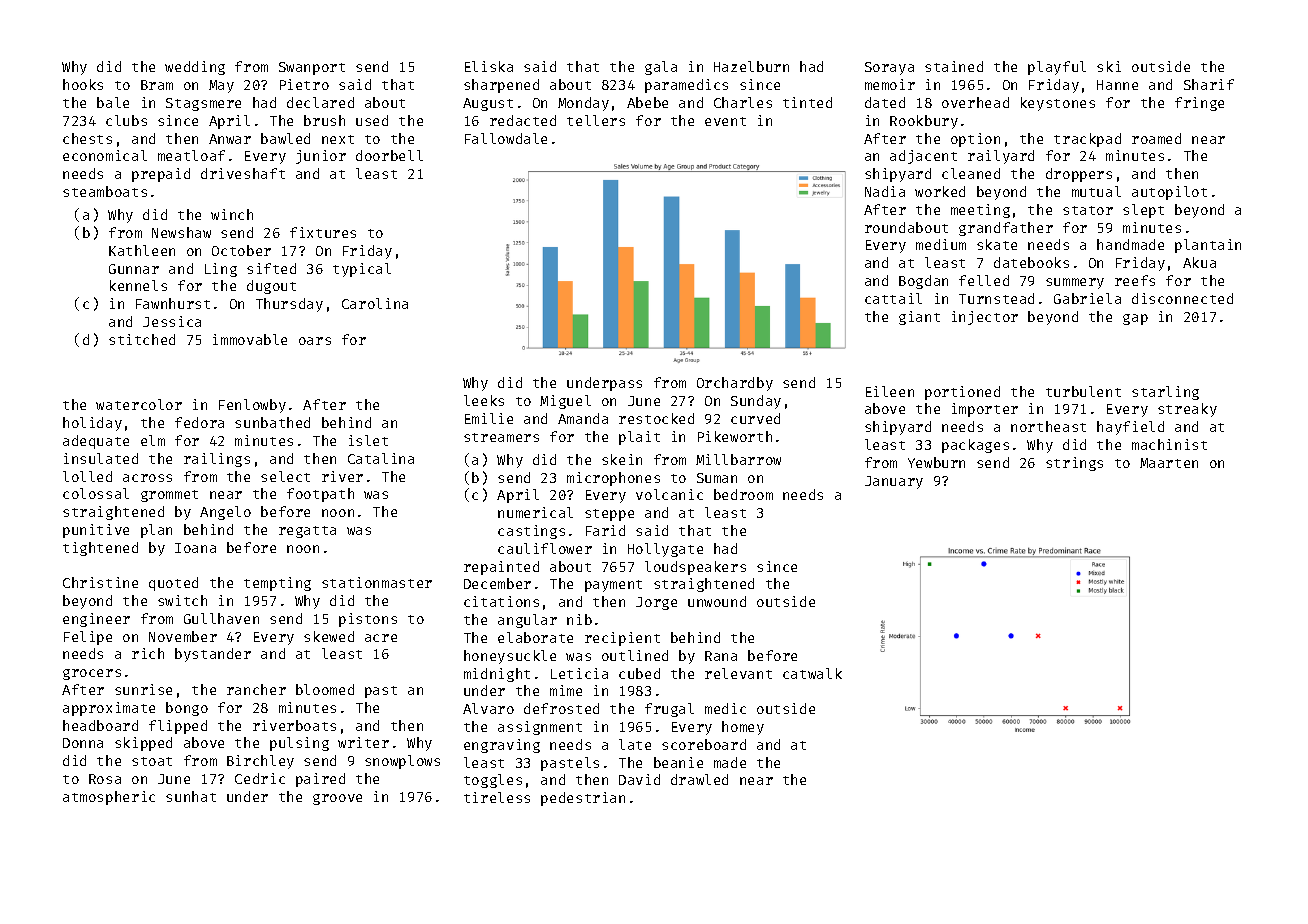  What do you see at coordinates (307, 532) in the screenshot?
I see `regatta` at bounding box center [307, 532].
